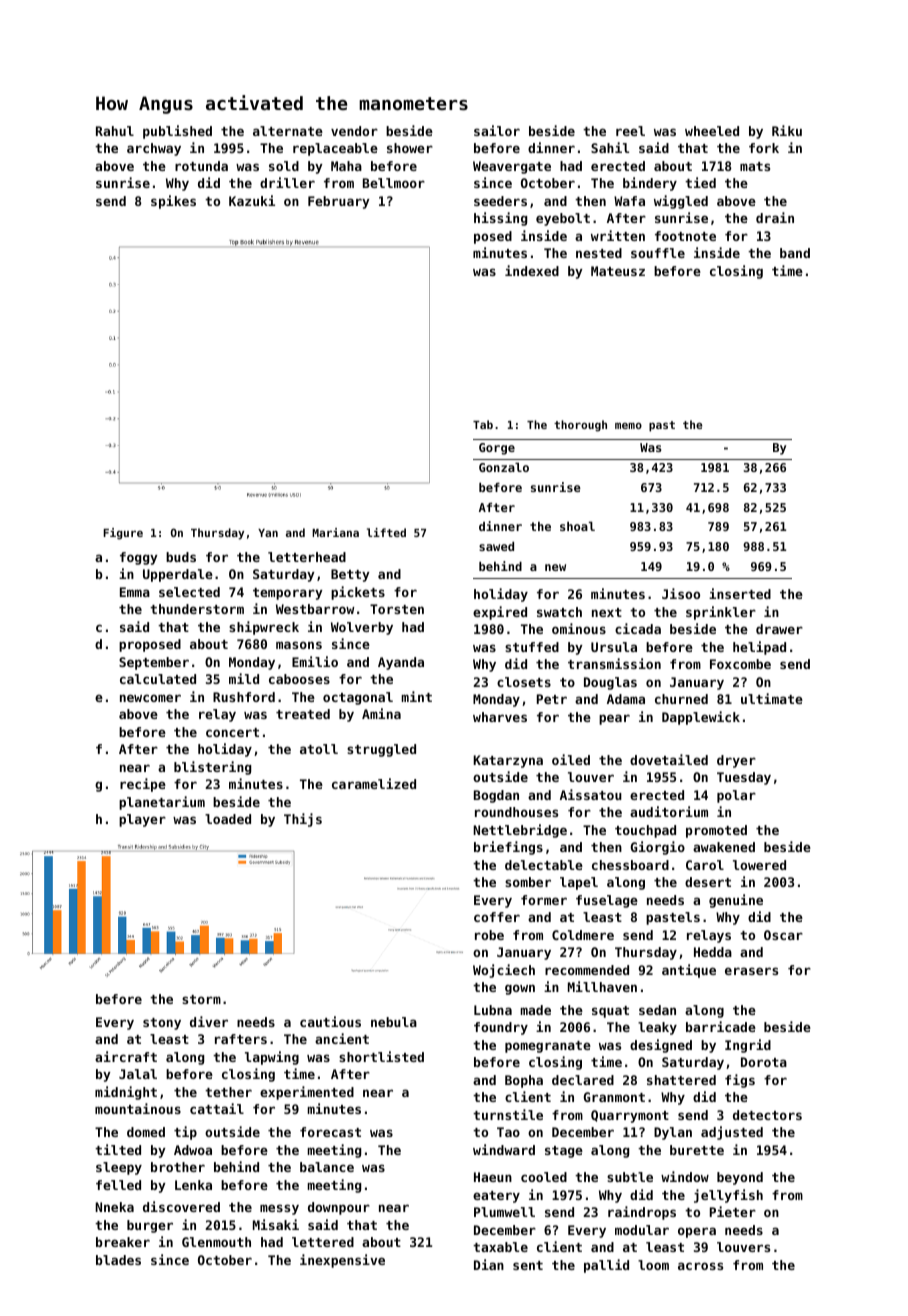 Image resolution: width=908 pixels, height=1316 pixels. What do you see at coordinates (500, 219) in the screenshot?
I see `hissing` at bounding box center [500, 219].
